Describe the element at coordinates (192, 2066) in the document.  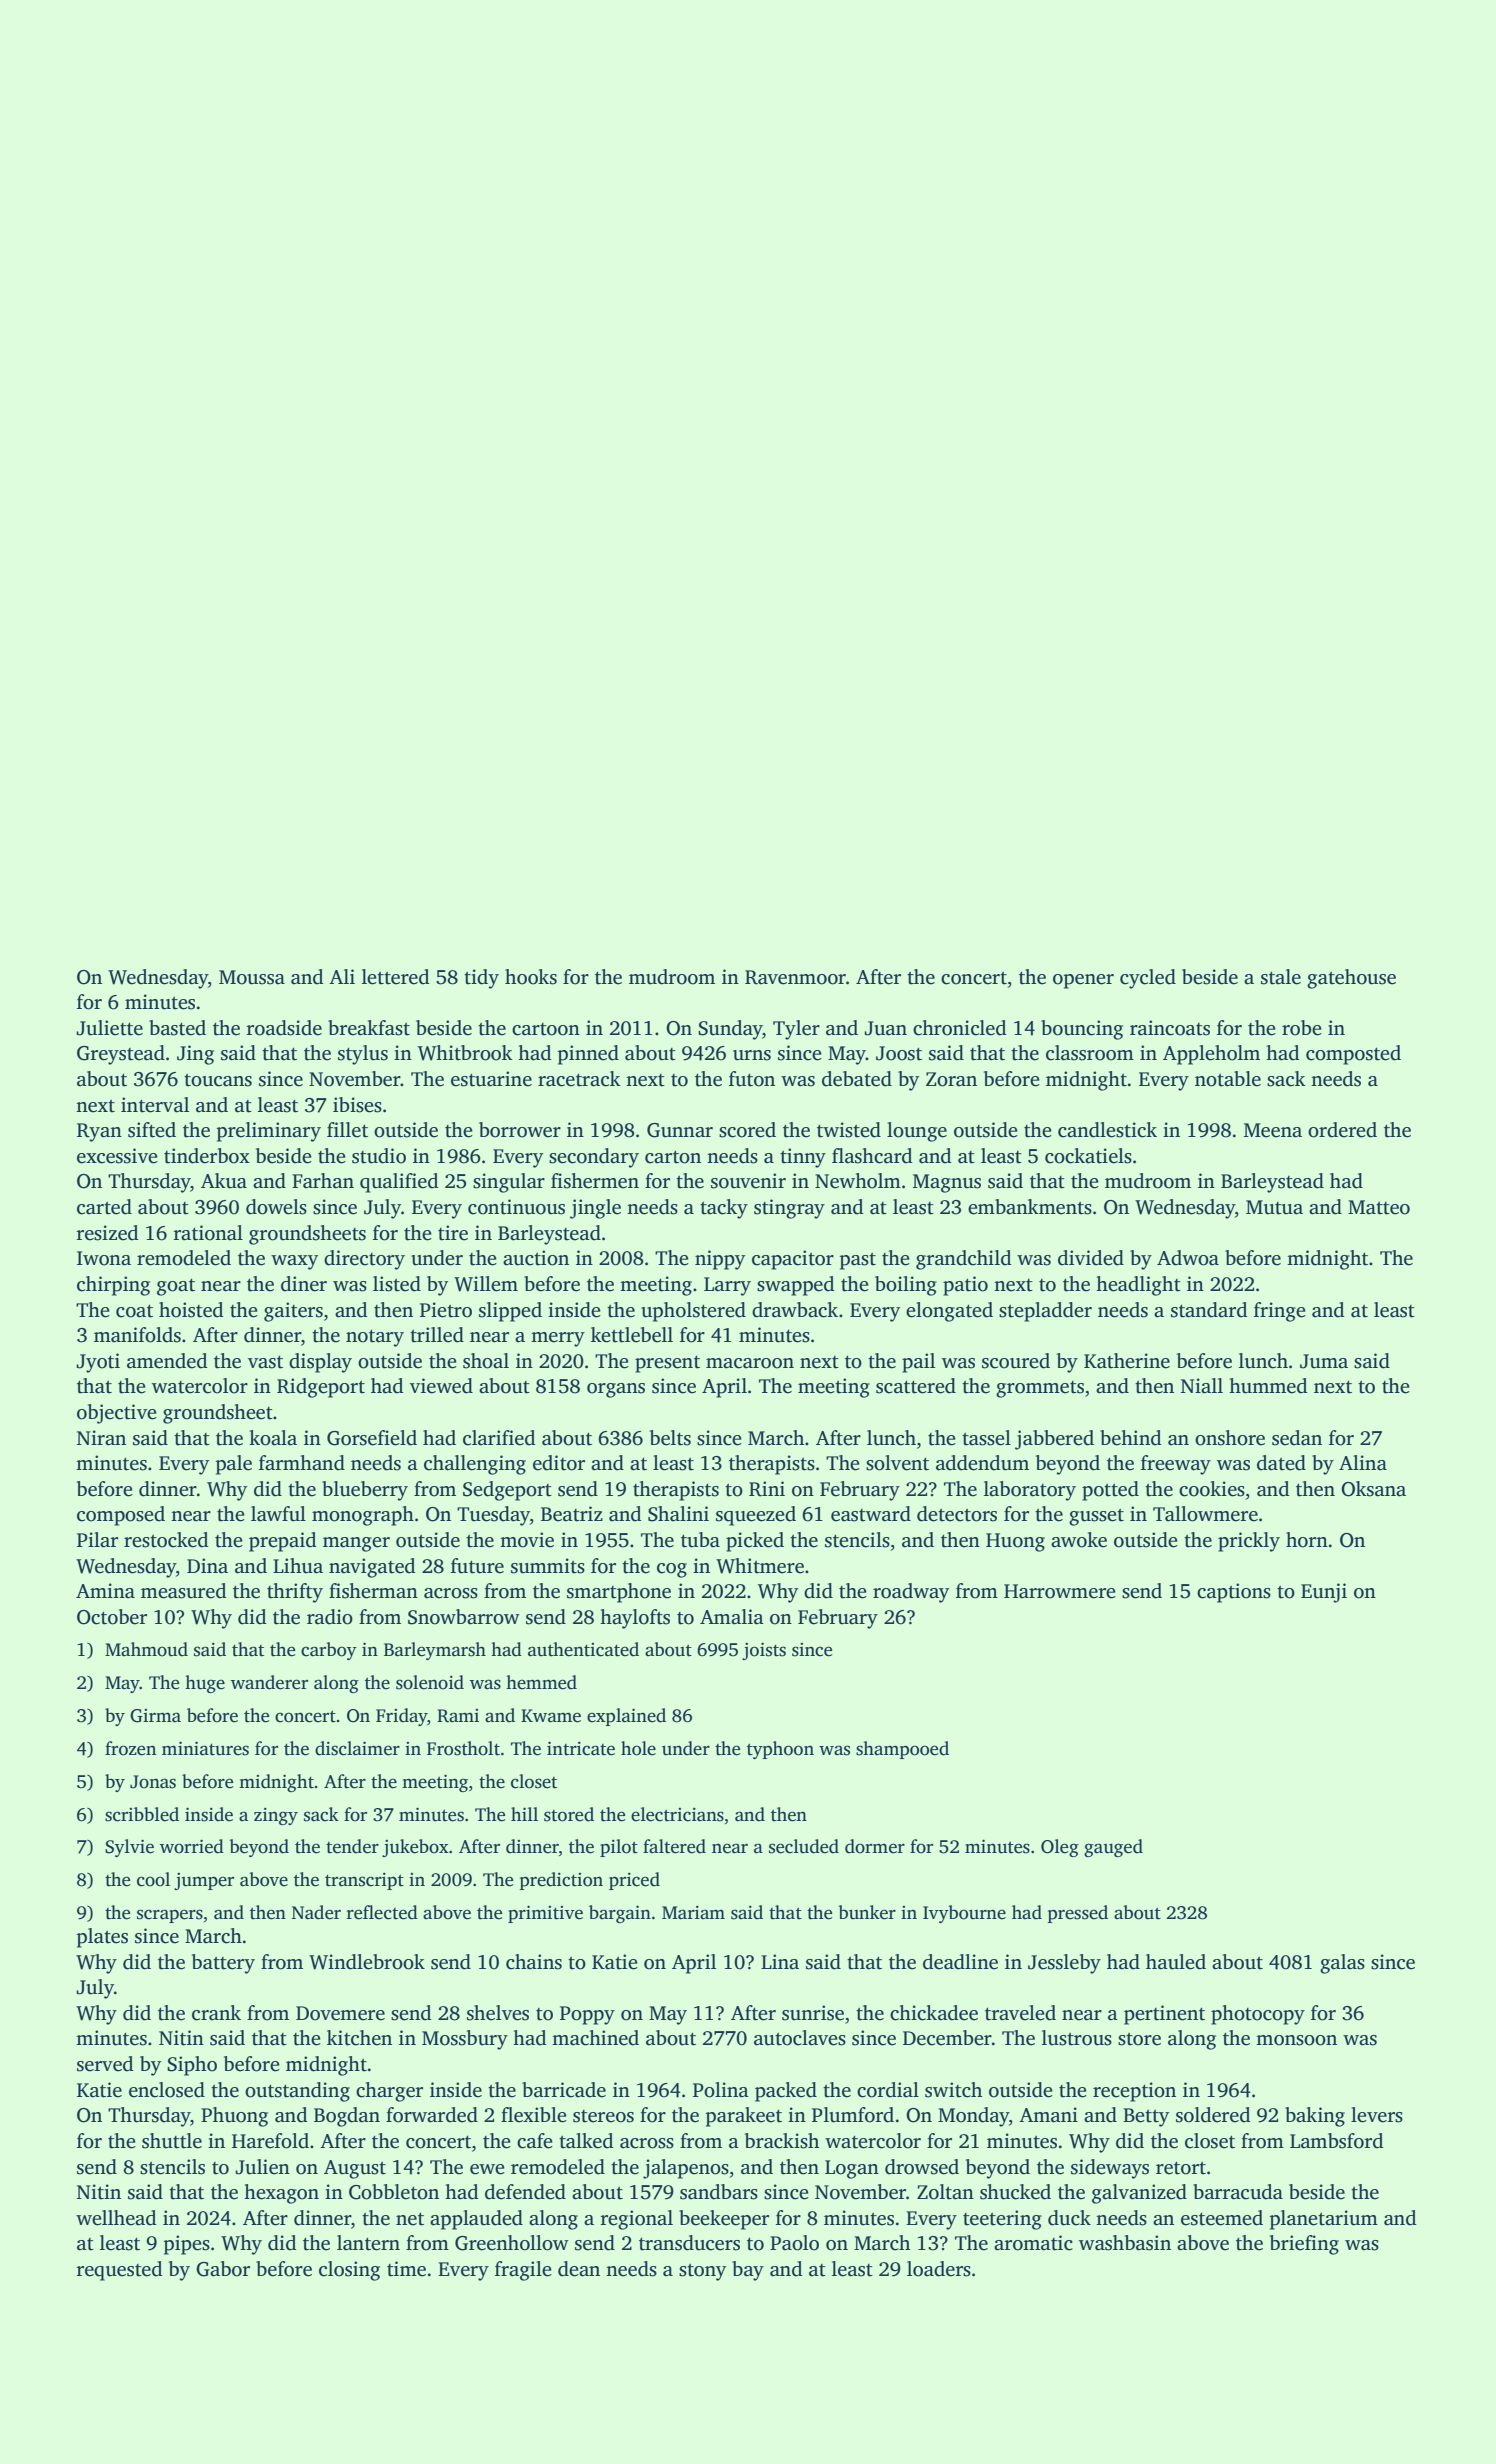
I see `Sipho` at that location.
